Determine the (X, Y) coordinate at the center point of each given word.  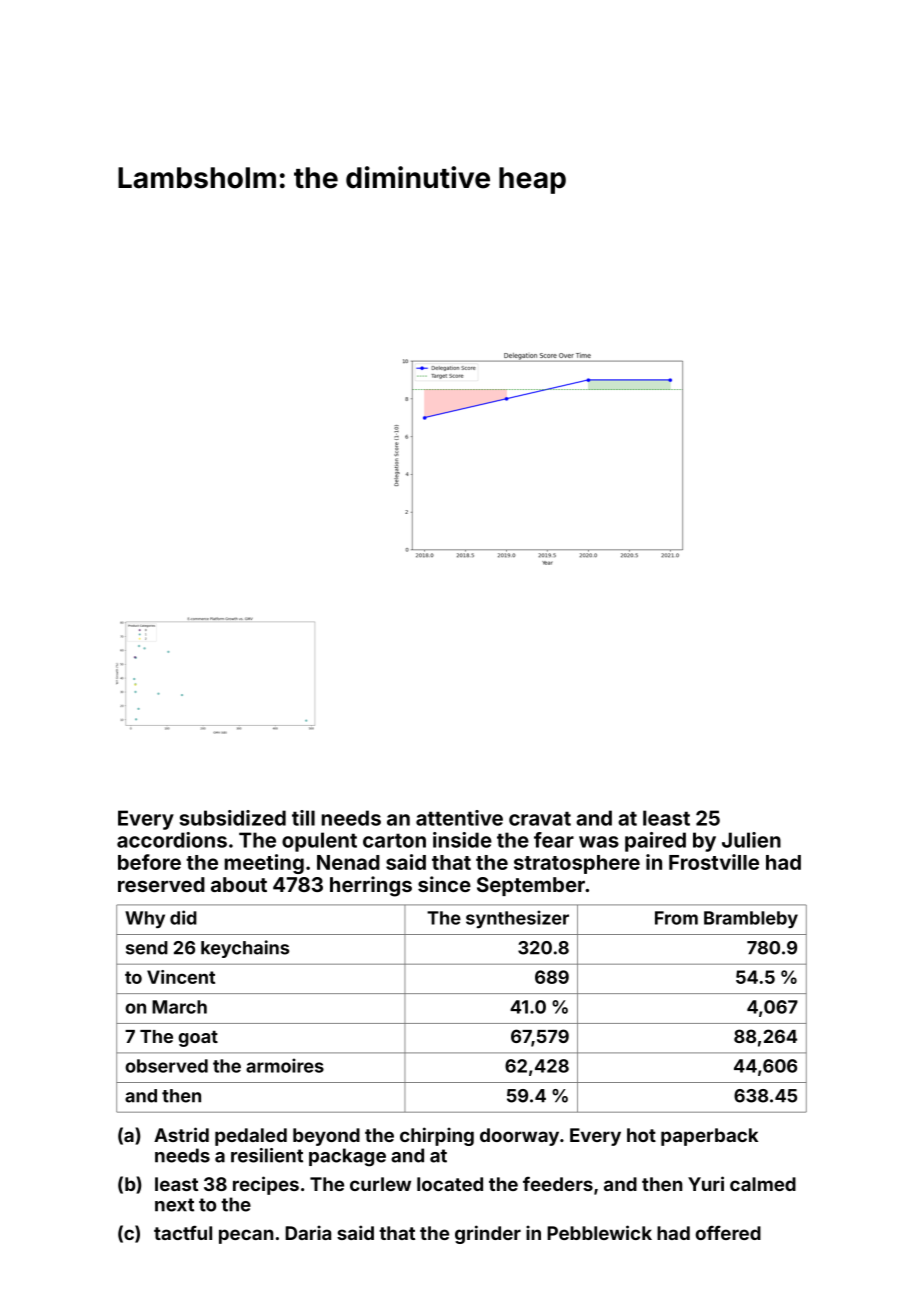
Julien (751, 840)
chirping (437, 1136)
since (444, 884)
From (676, 918)
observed (166, 1066)
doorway (519, 1137)
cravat (540, 818)
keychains (245, 949)
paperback (709, 1137)
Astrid (181, 1134)
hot (641, 1135)
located (450, 1184)
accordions (172, 840)
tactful (183, 1232)
